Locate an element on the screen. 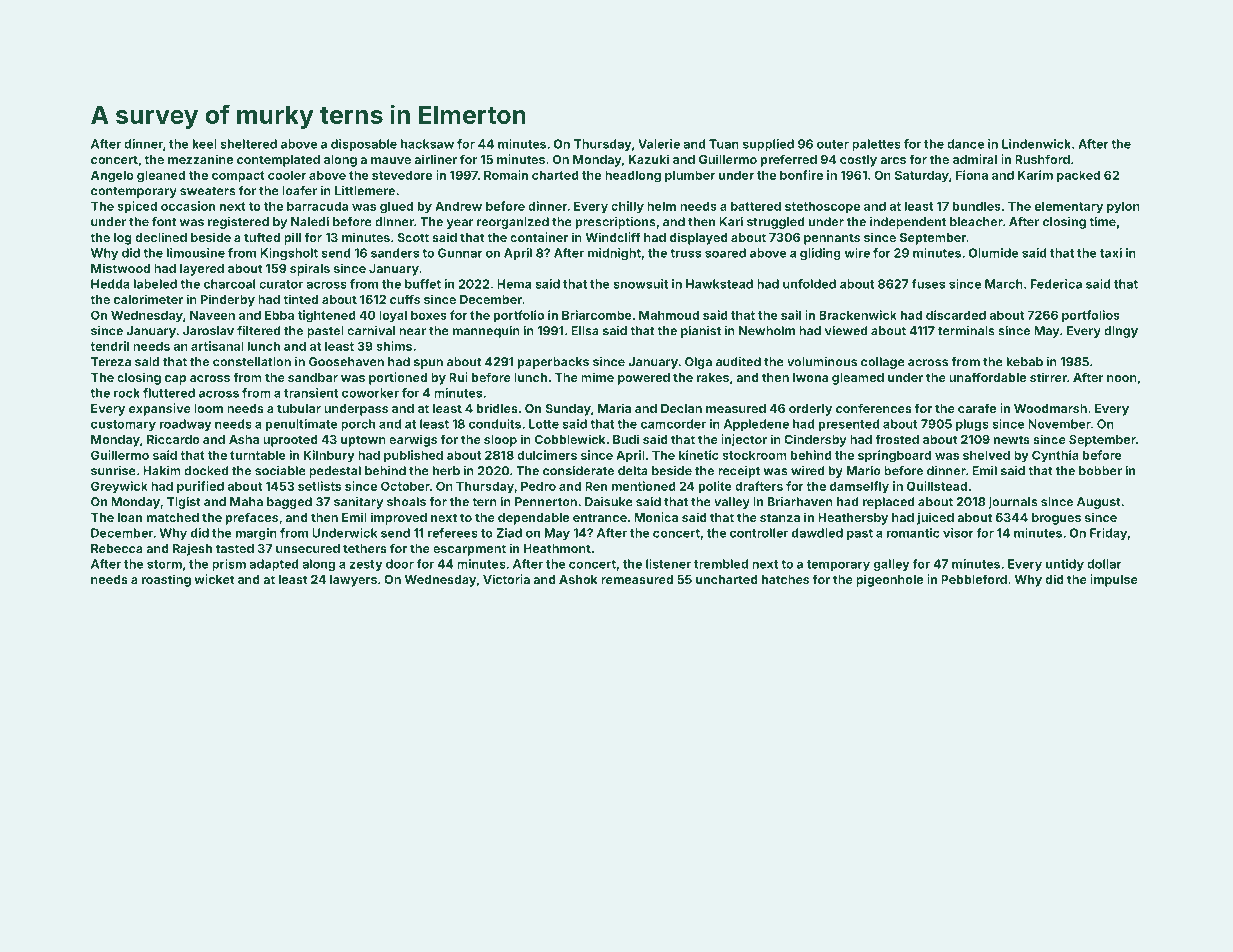 This screenshot has width=1233, height=952. November is located at coordinates (1059, 424).
